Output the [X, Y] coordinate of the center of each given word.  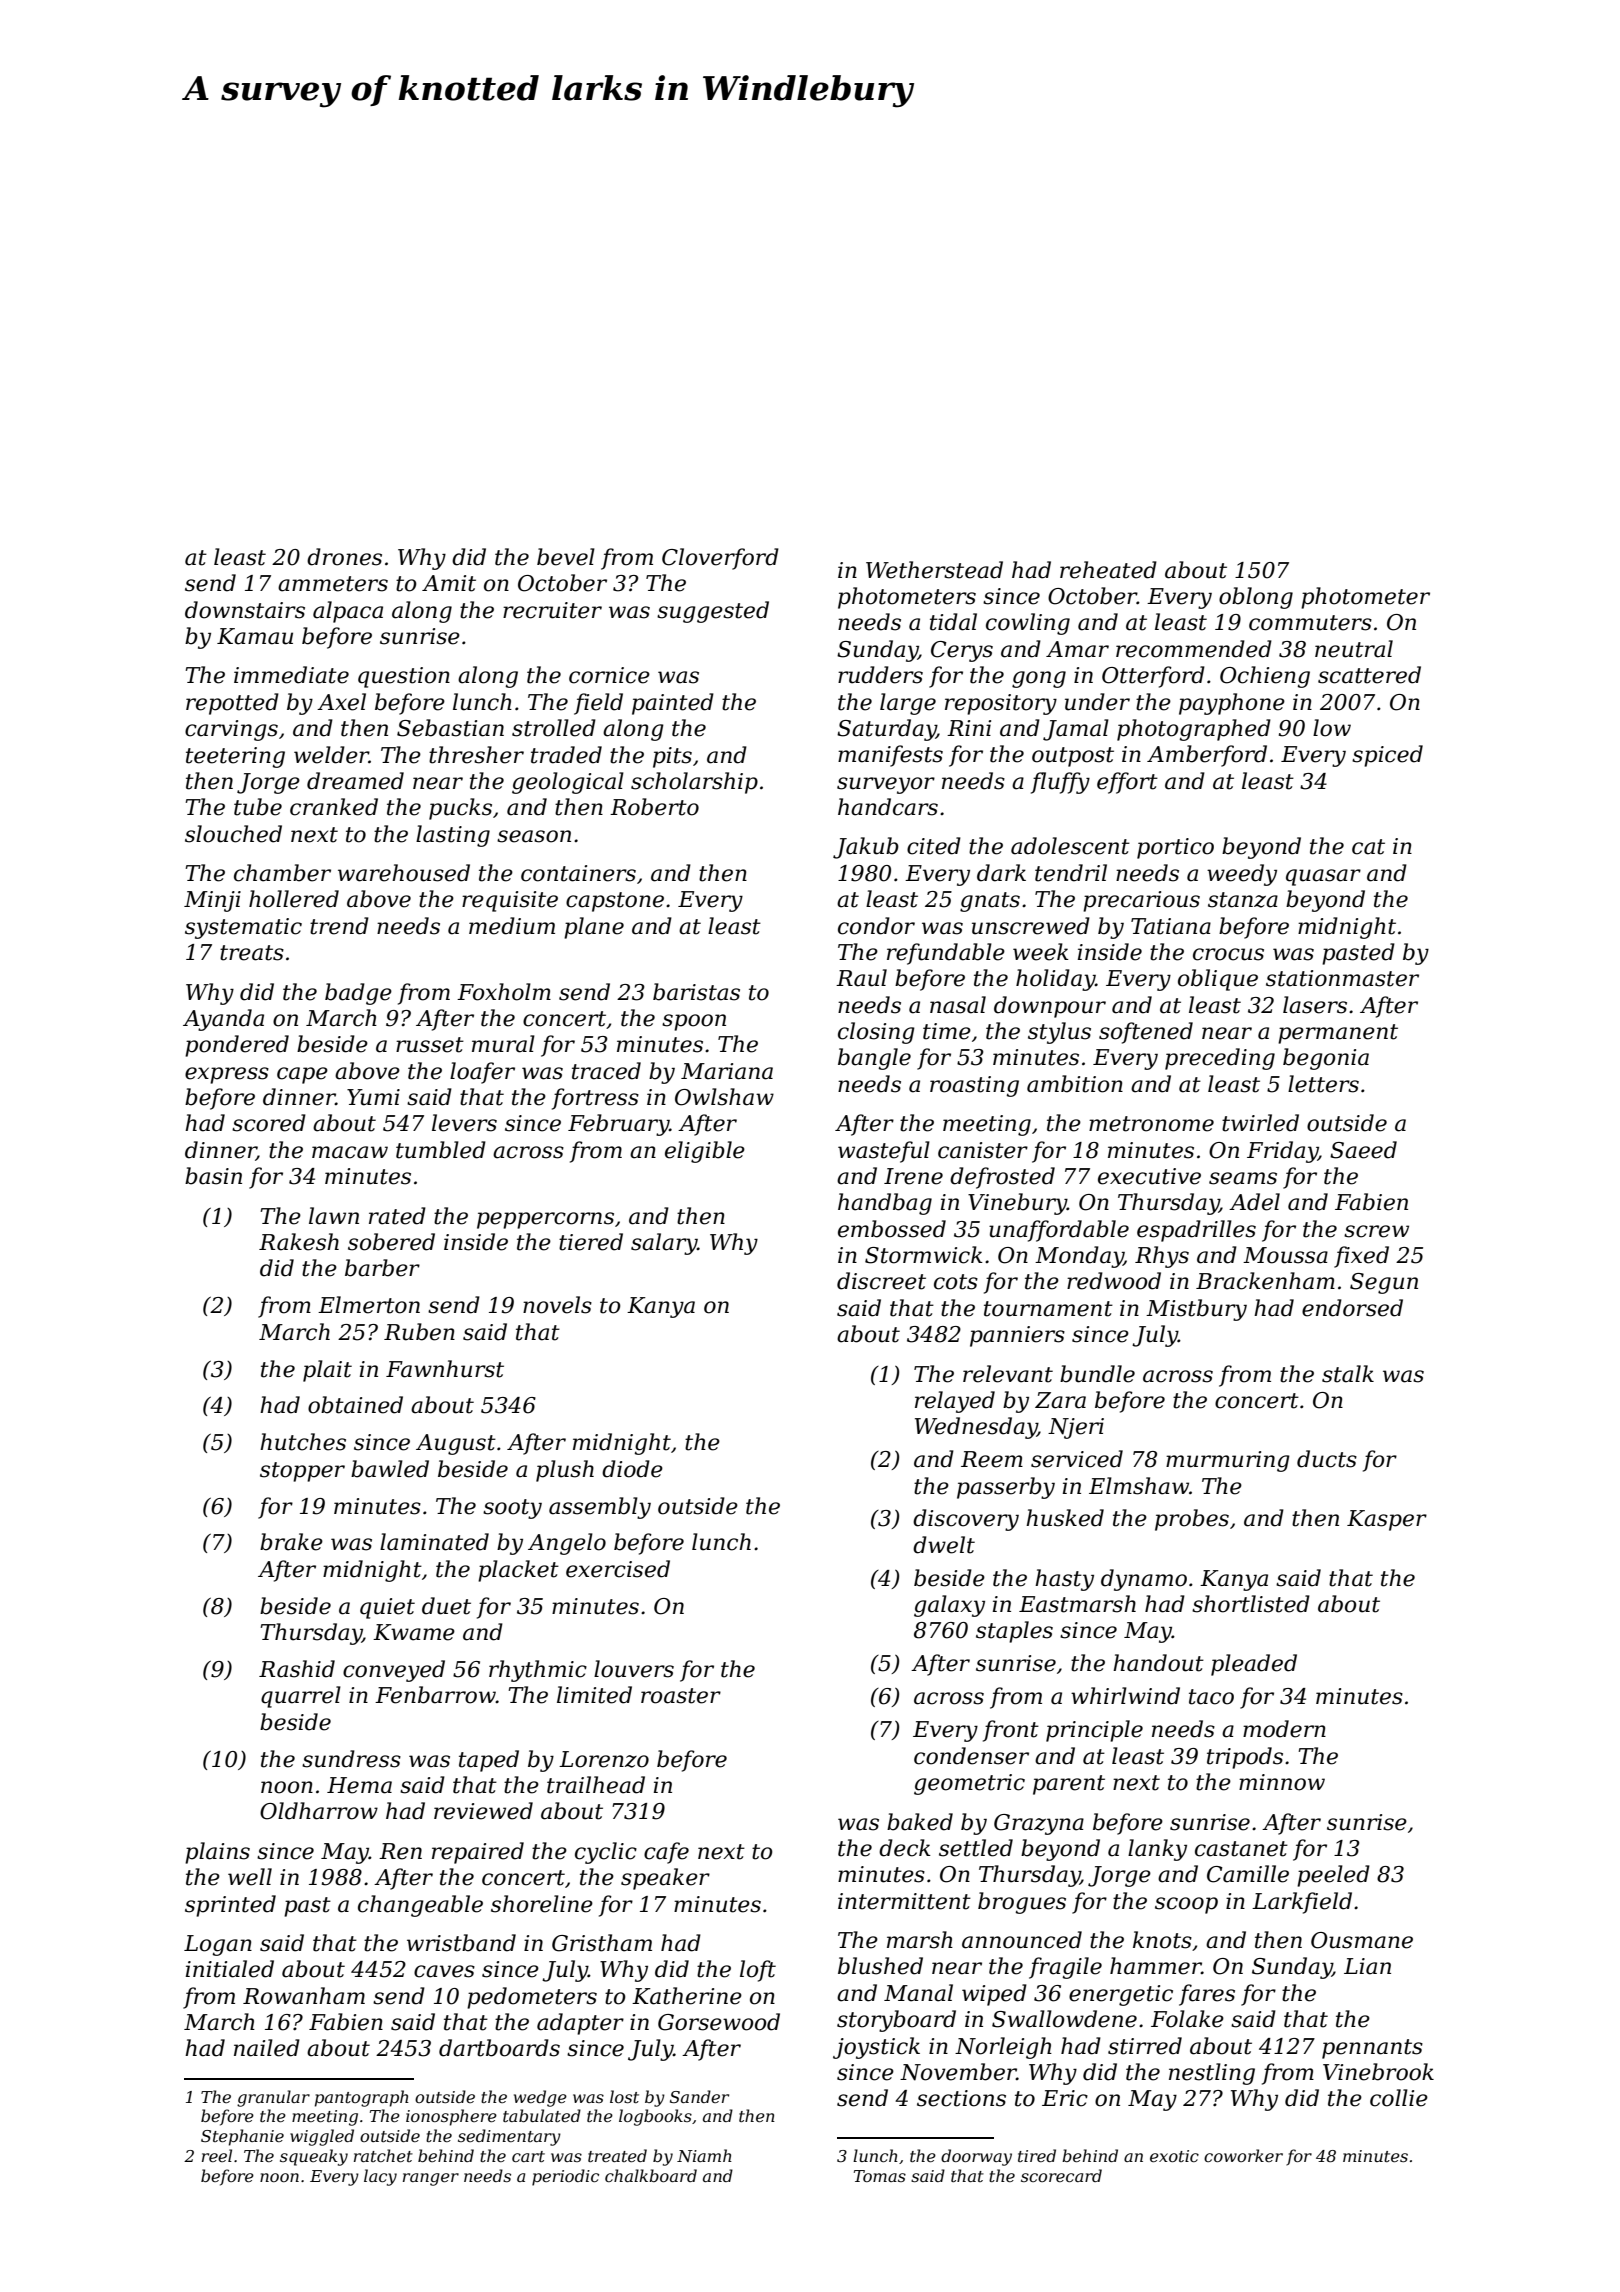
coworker [1243, 2155]
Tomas [880, 2176]
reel [217, 2155]
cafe [666, 1853]
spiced [1387, 756]
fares [1207, 1995]
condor [876, 926]
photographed [1194, 730]
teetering [235, 757]
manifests [890, 756]
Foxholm [504, 992]
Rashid [297, 1669]
